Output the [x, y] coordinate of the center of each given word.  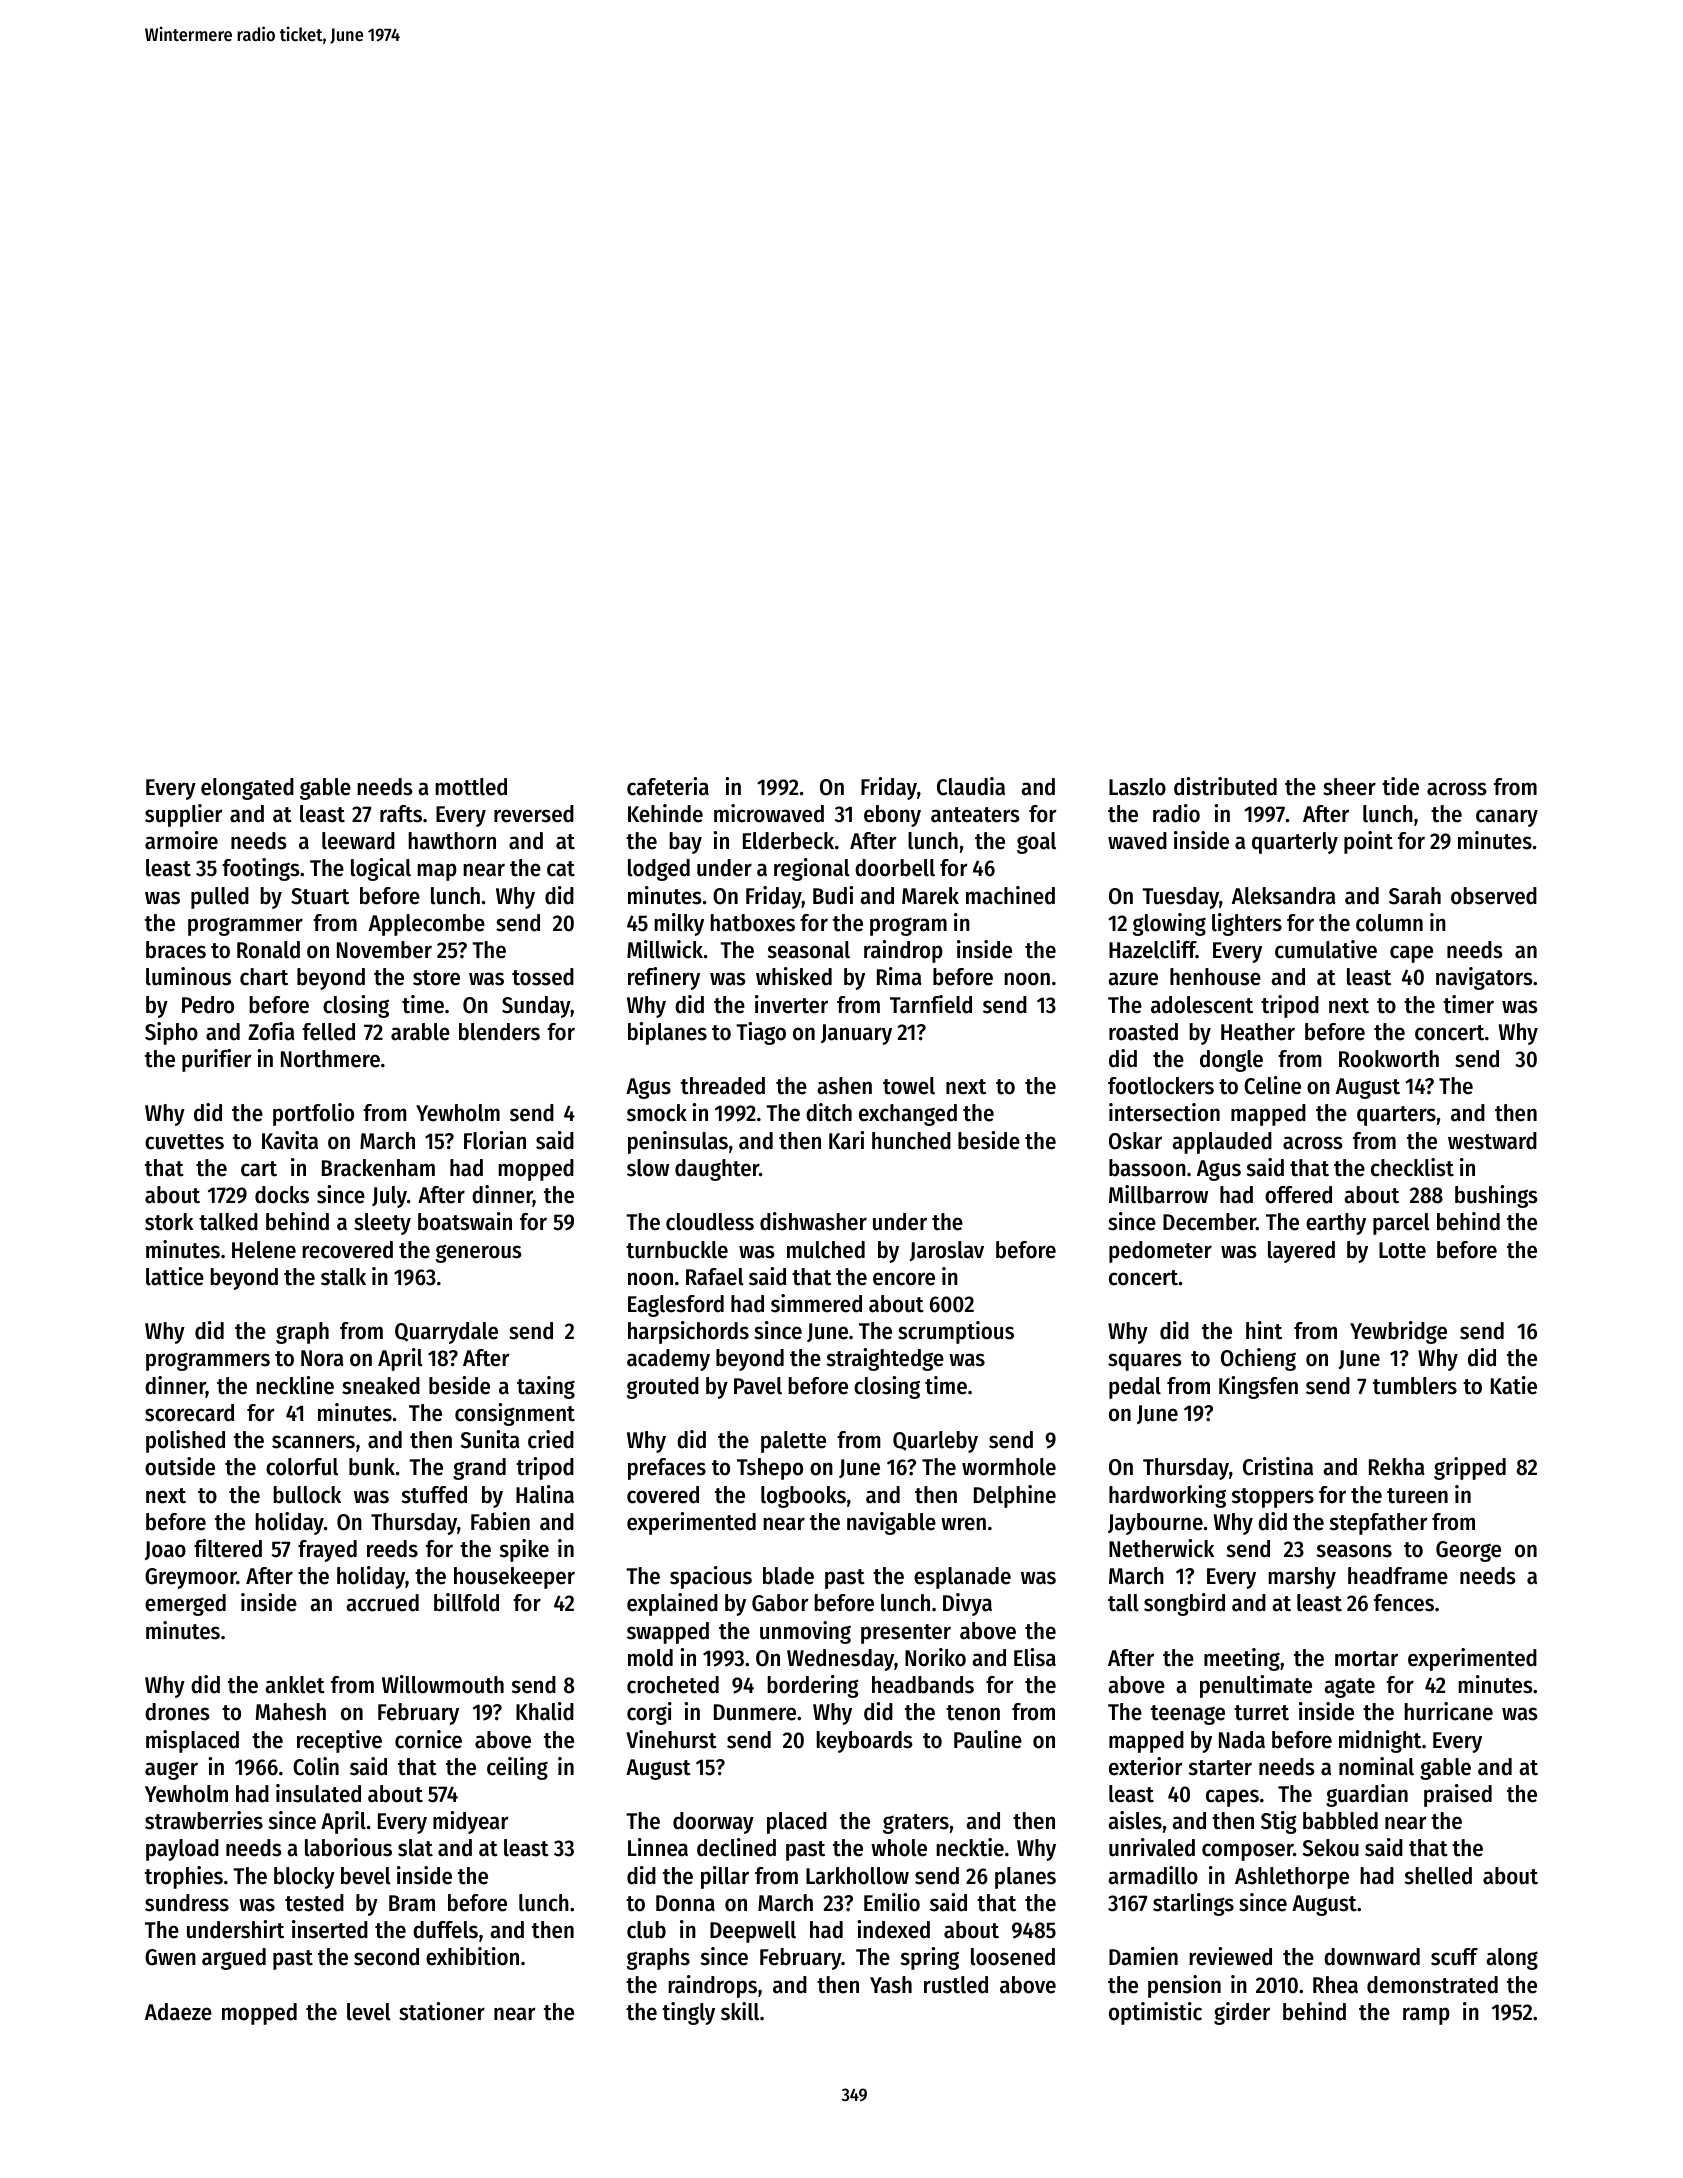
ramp [1426, 2016]
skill [740, 2011]
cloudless [710, 1222]
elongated [247, 789]
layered [1301, 1252]
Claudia [971, 786]
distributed [1225, 786]
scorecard [189, 1413]
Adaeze [178, 2012]
